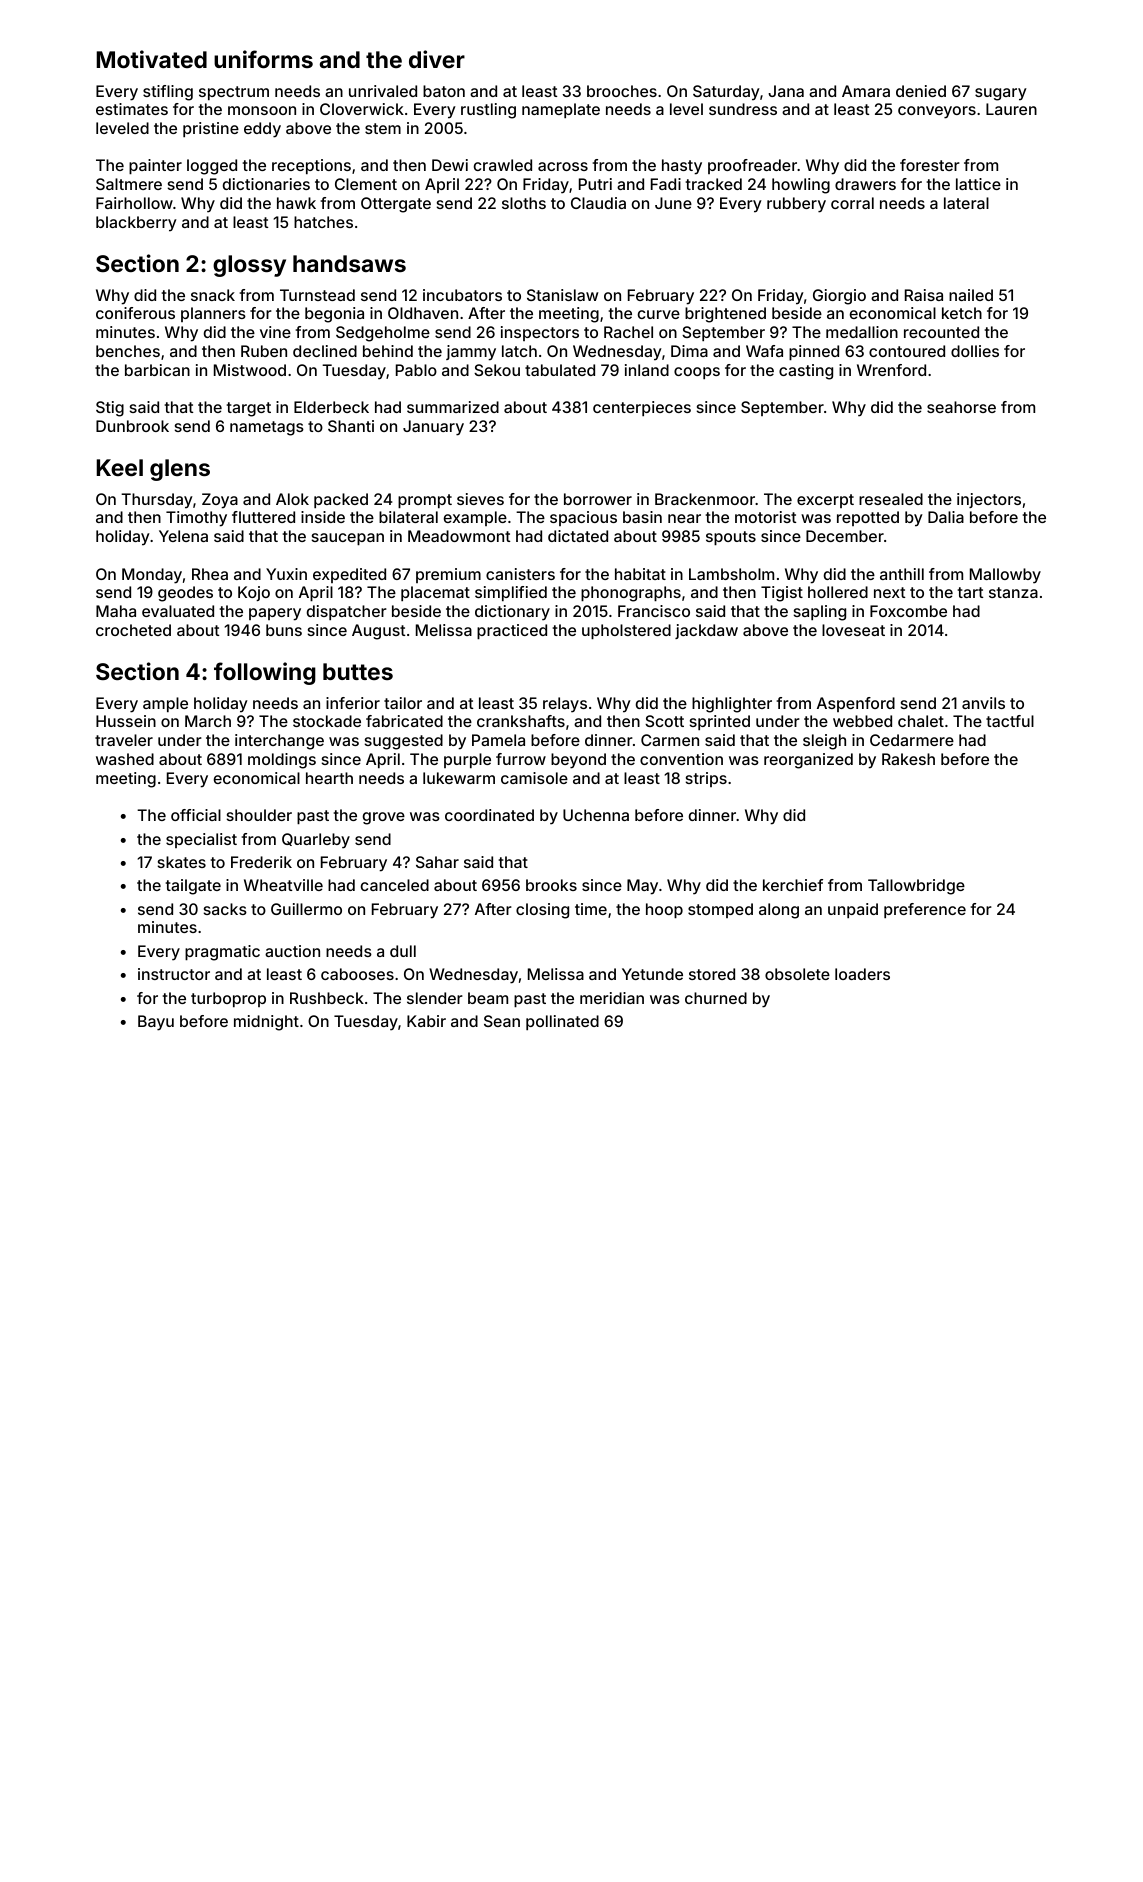 The width and height of the screenshot is (1143, 1882). I want to click on churned, so click(716, 998).
